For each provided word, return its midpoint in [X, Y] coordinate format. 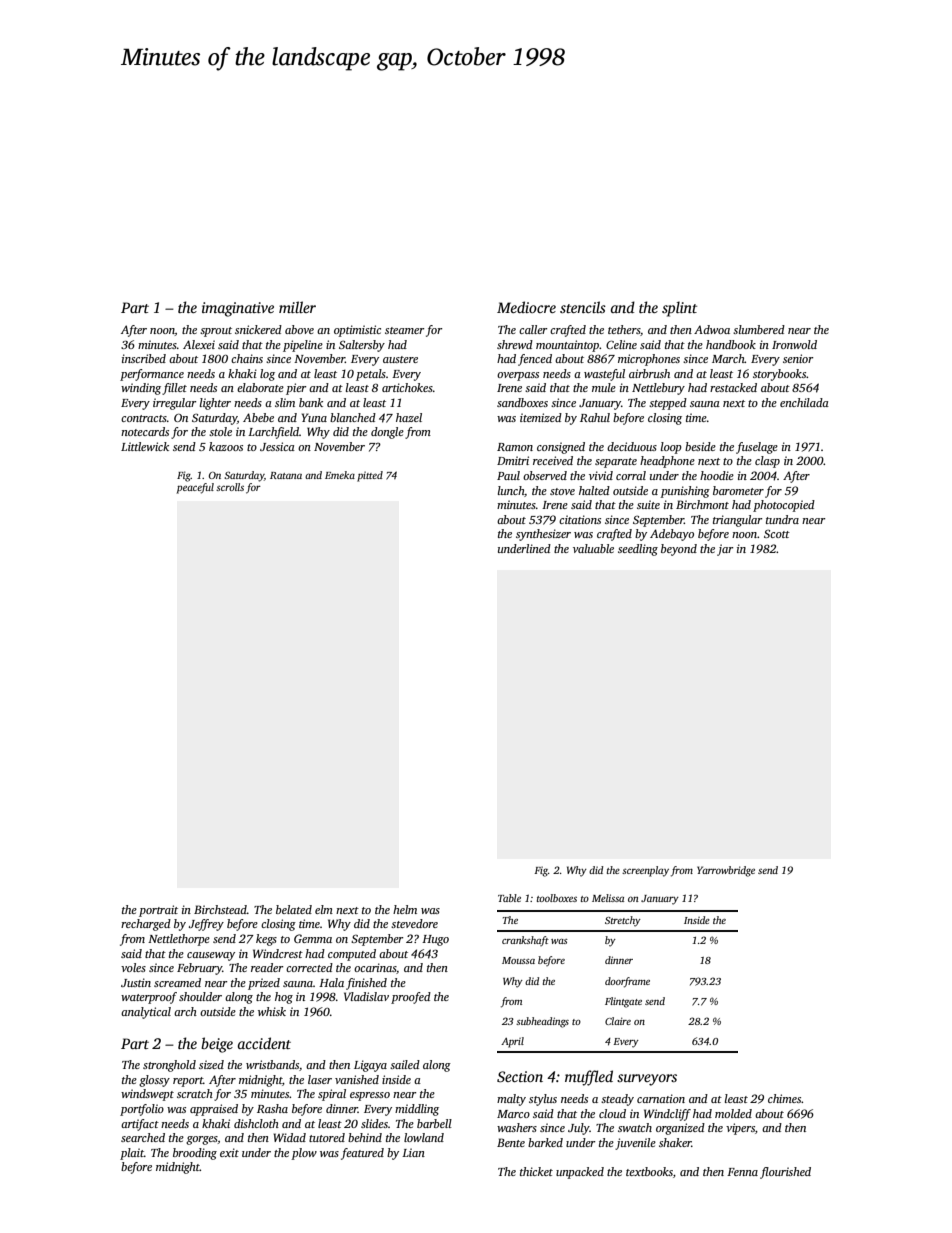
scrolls [230, 487]
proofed [411, 998]
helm [405, 909]
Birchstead [220, 909]
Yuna [314, 417]
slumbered [759, 329]
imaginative [238, 309]
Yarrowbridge [726, 871]
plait [132, 1154]
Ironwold [794, 344]
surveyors [647, 1080]
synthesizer [543, 535]
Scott [777, 533]
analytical [146, 1013]
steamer [405, 330]
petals [371, 375]
